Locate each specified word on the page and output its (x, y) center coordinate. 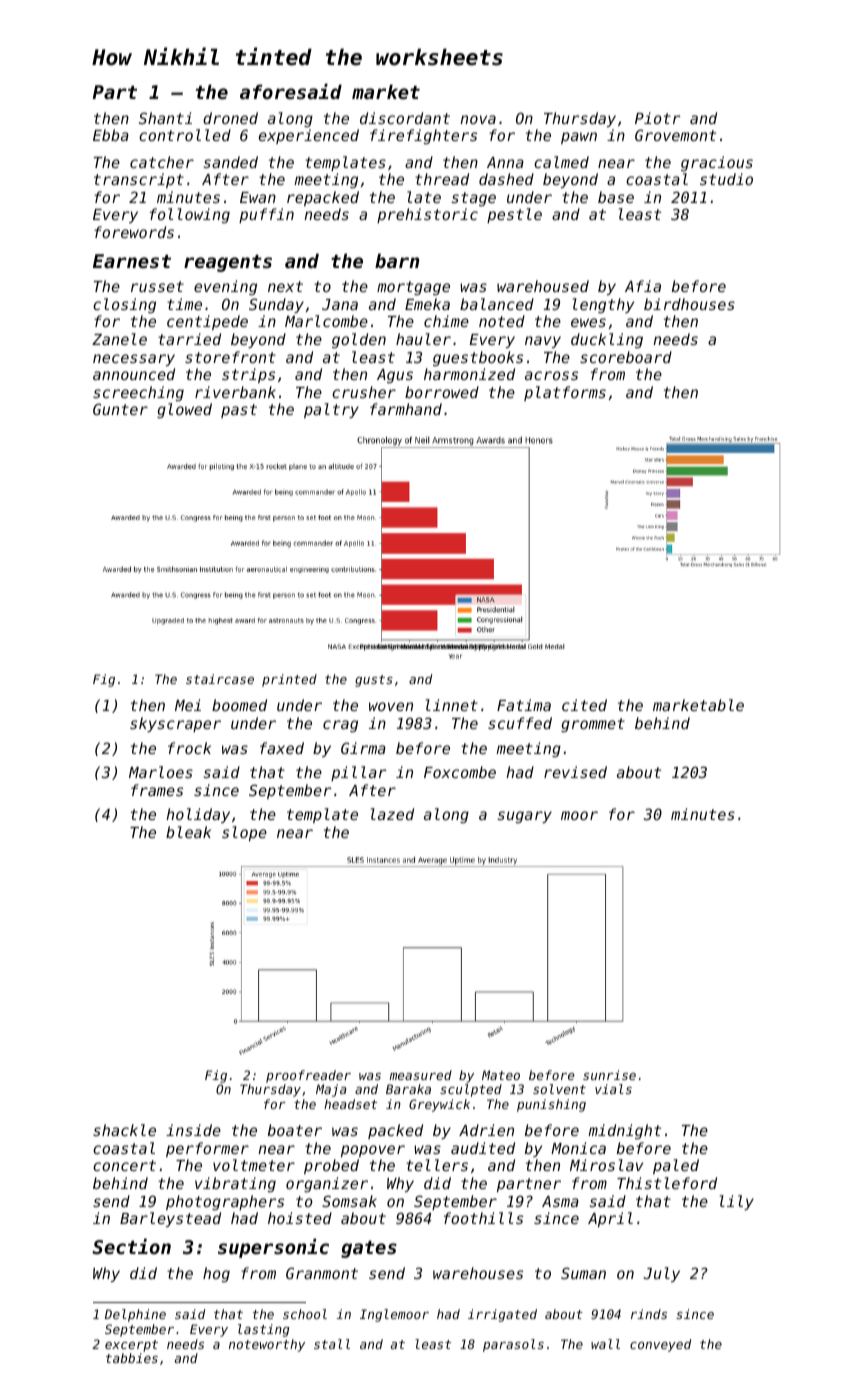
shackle (124, 1130)
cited (584, 705)
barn (397, 260)
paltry (331, 410)
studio (726, 179)
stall (332, 1344)
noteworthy (267, 1345)
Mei (188, 705)
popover (373, 1151)
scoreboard (626, 357)
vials (613, 1089)
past (239, 411)
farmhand (406, 409)
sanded (230, 162)
